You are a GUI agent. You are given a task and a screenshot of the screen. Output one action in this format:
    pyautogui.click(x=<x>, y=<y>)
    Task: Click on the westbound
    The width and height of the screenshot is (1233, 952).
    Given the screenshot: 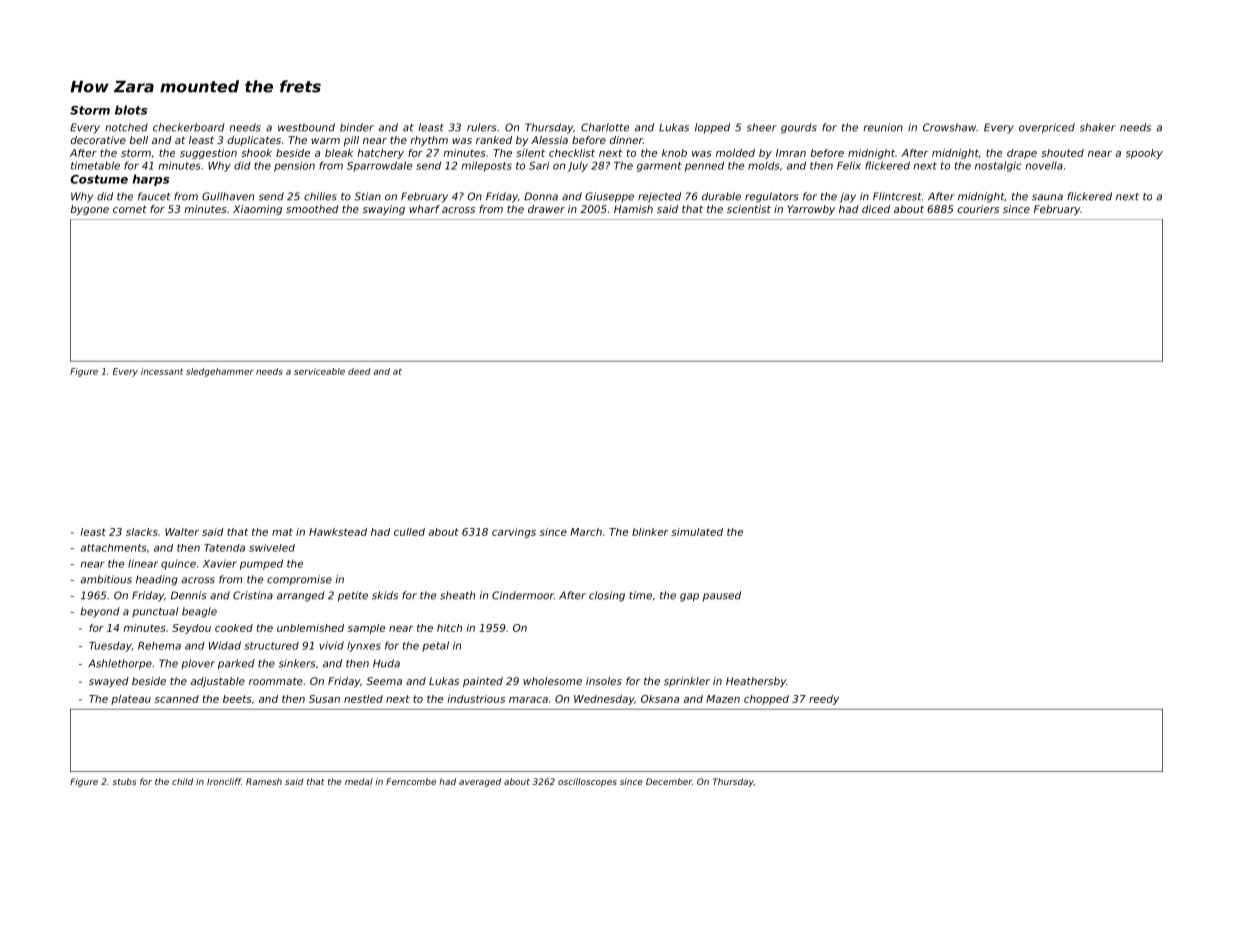 What is the action you would take?
    pyautogui.click(x=306, y=127)
